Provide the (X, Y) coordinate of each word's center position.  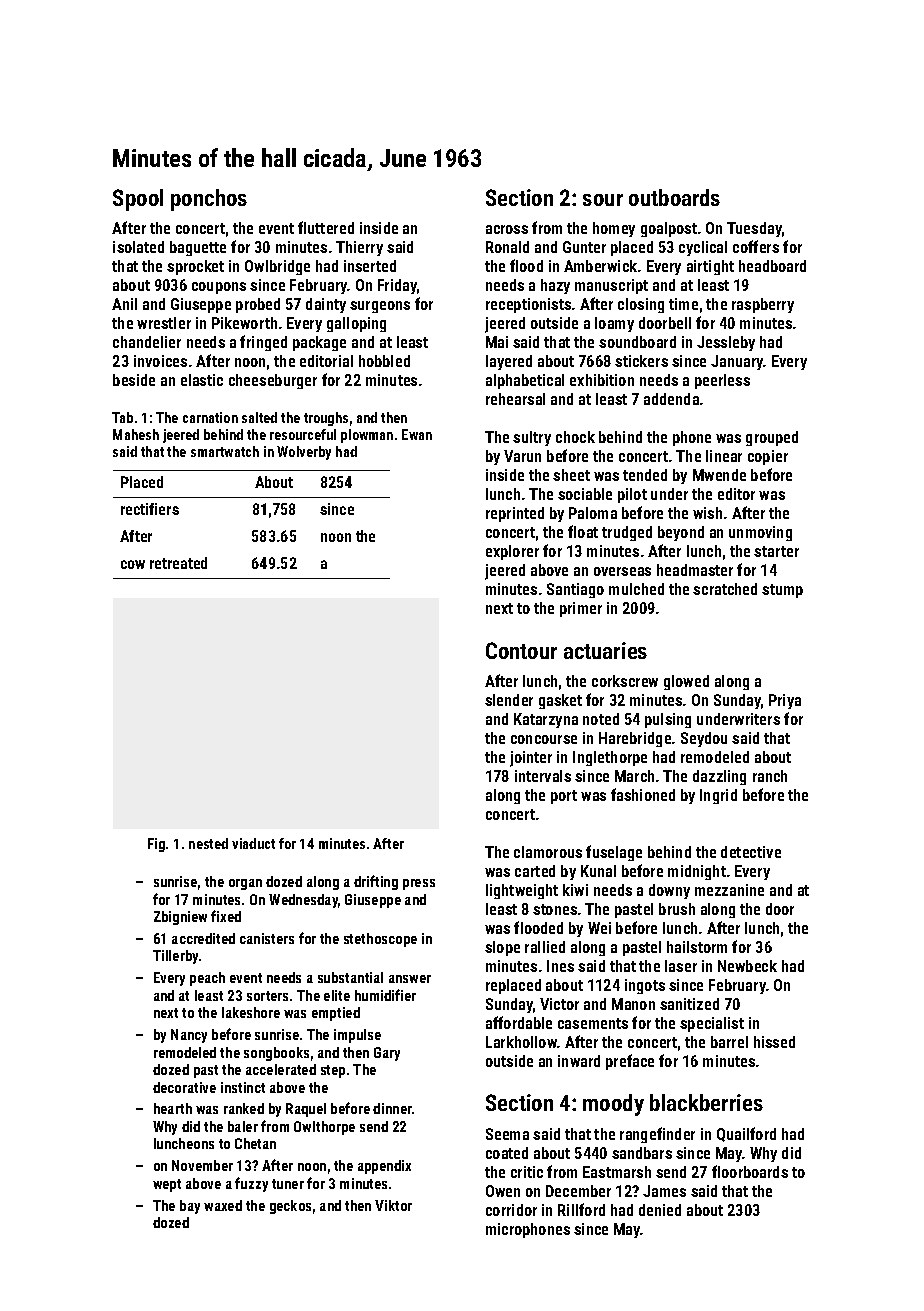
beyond (681, 533)
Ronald (507, 247)
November (202, 1165)
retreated (178, 563)
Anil (124, 304)
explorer (512, 552)
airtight (710, 267)
